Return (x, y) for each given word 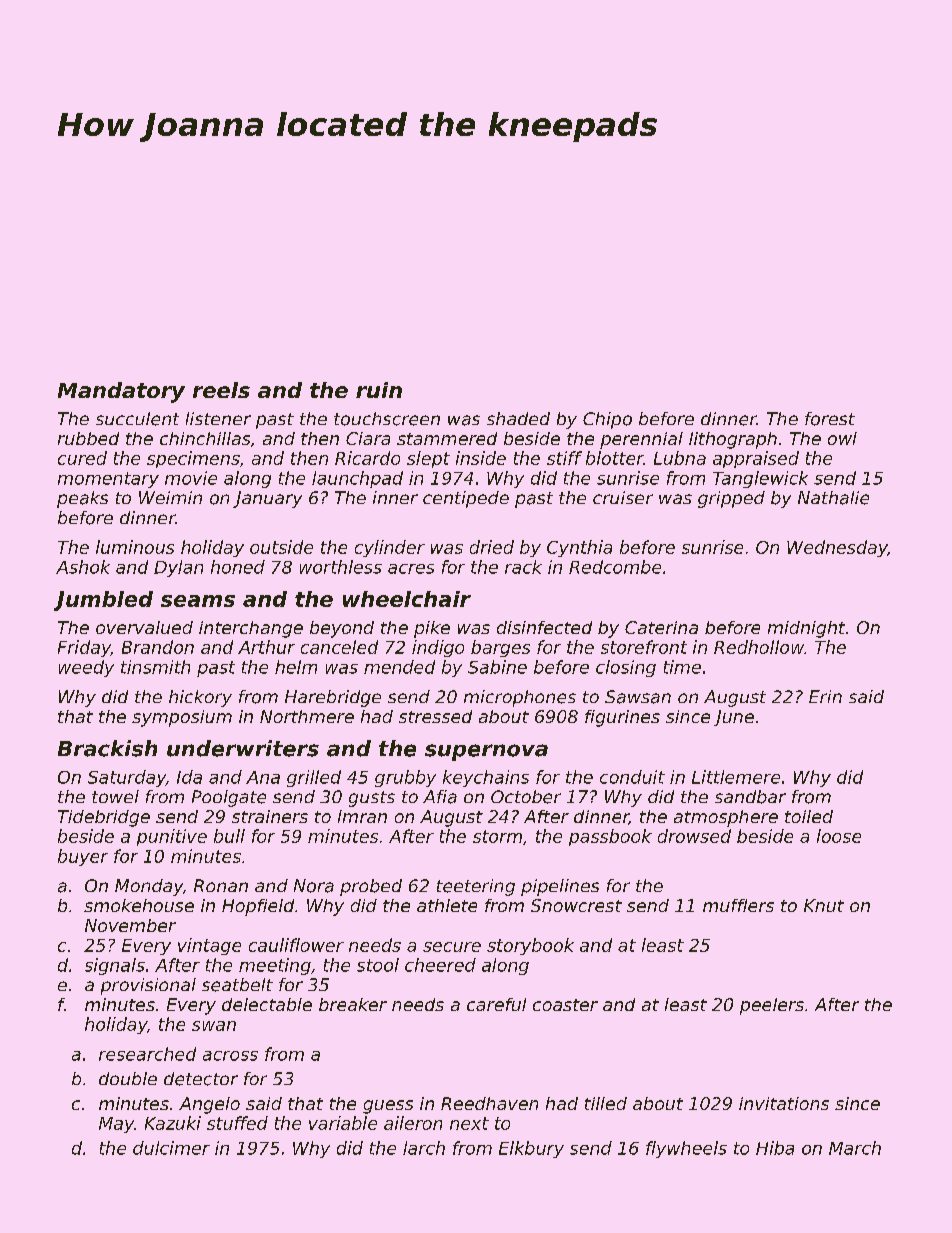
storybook (530, 946)
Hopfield (258, 907)
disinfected (544, 627)
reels (221, 390)
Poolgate (229, 798)
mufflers (738, 905)
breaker (353, 1004)
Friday (84, 648)
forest (830, 419)
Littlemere (736, 777)
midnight (806, 629)
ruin (379, 390)
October (526, 797)
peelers (772, 1006)
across (230, 1056)
